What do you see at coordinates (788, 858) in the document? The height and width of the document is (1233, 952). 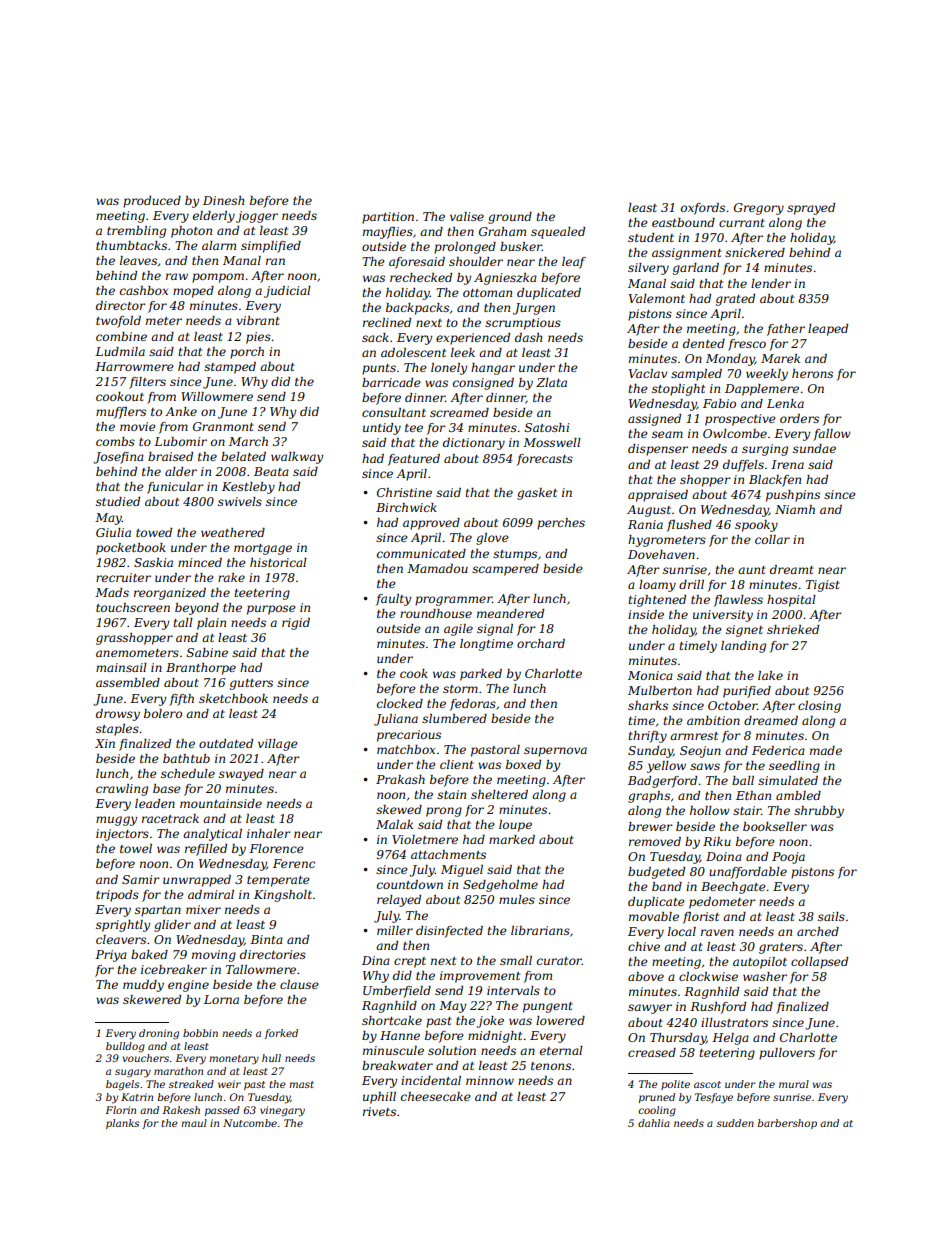 I see `Pooja` at bounding box center [788, 858].
